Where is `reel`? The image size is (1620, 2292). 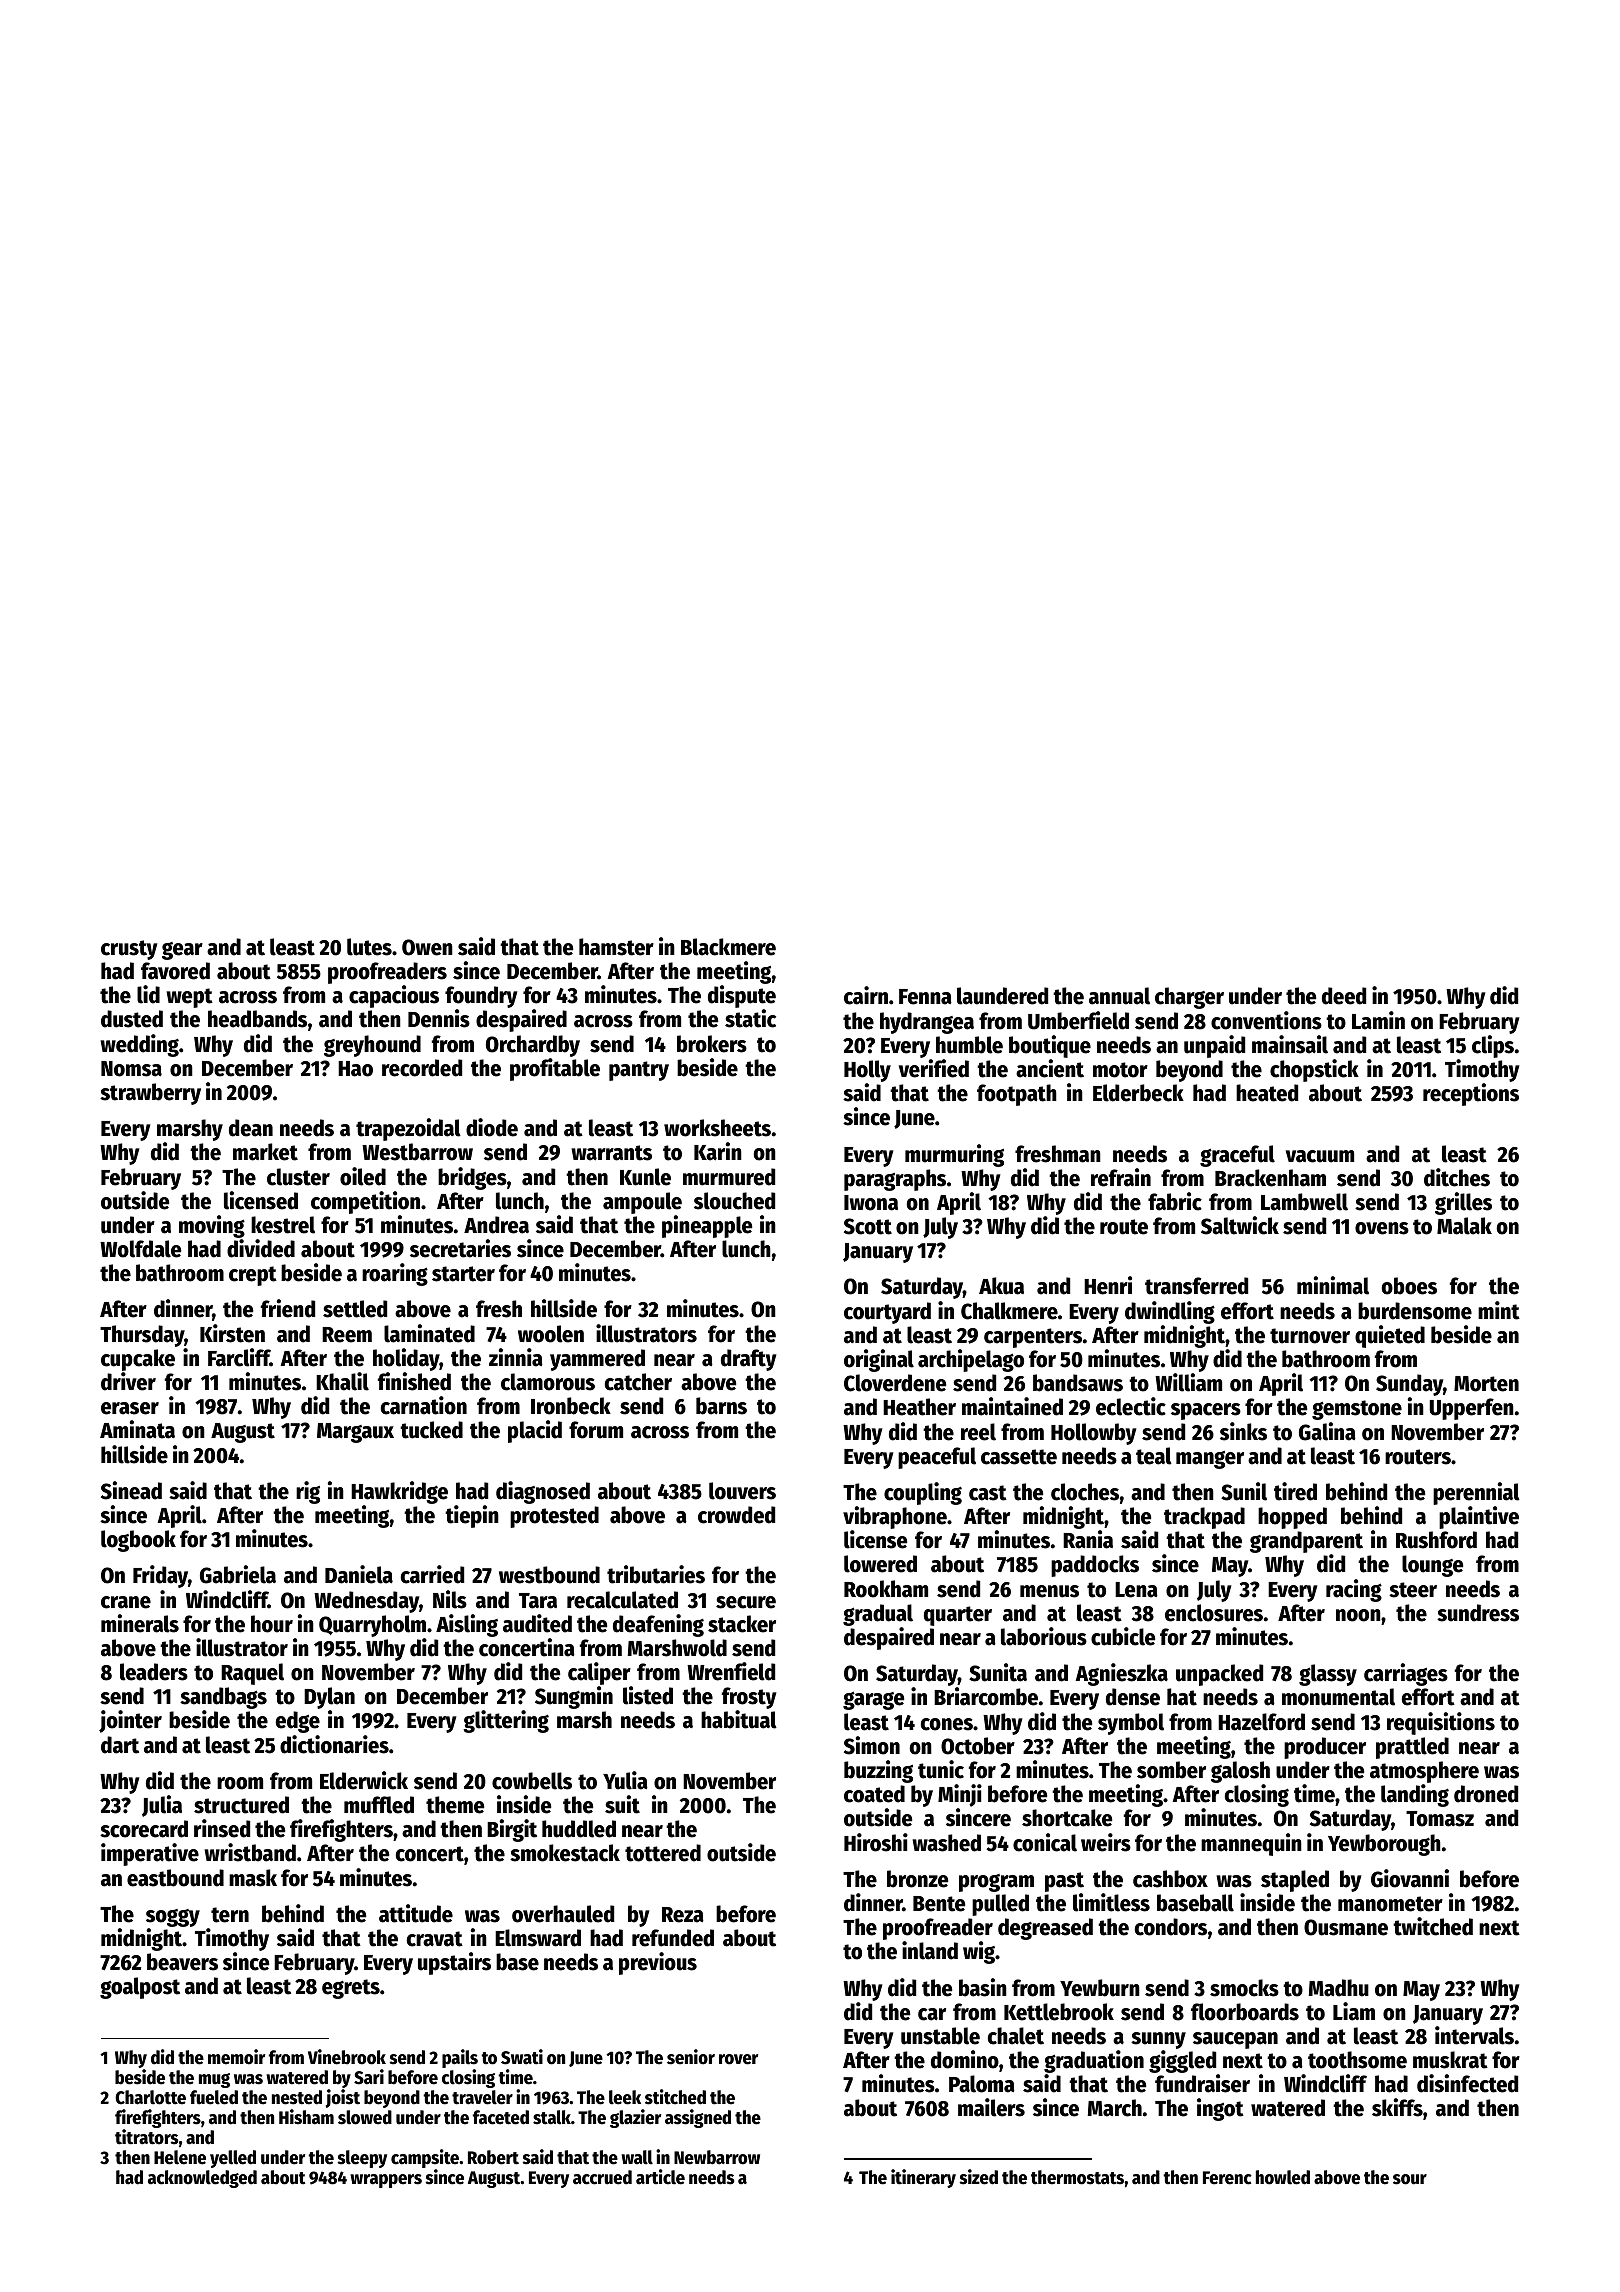
reel is located at coordinates (978, 1432).
